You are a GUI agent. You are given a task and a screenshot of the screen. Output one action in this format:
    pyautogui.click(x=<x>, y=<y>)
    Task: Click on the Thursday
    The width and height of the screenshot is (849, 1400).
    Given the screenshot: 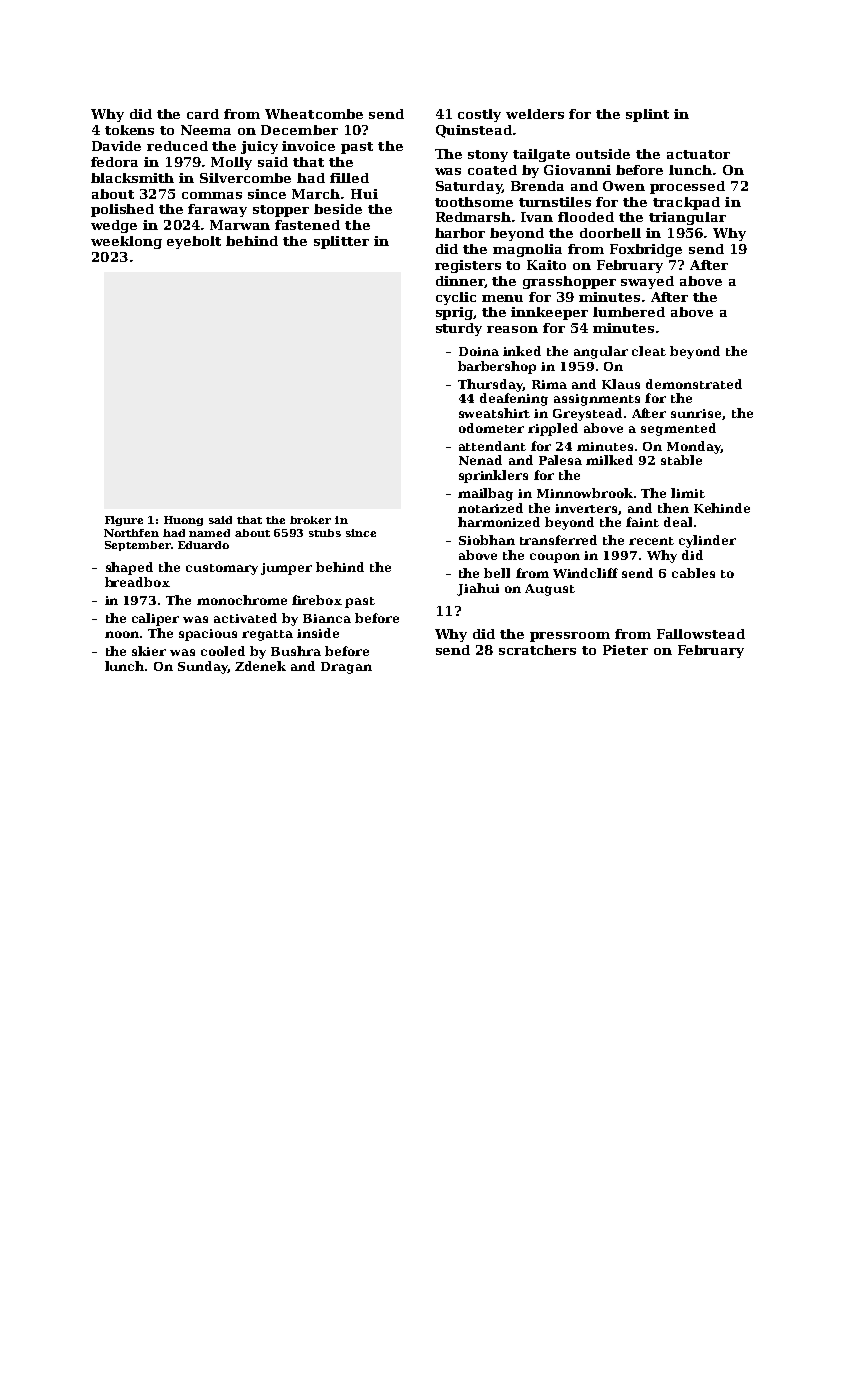 What is the action you would take?
    pyautogui.click(x=490, y=385)
